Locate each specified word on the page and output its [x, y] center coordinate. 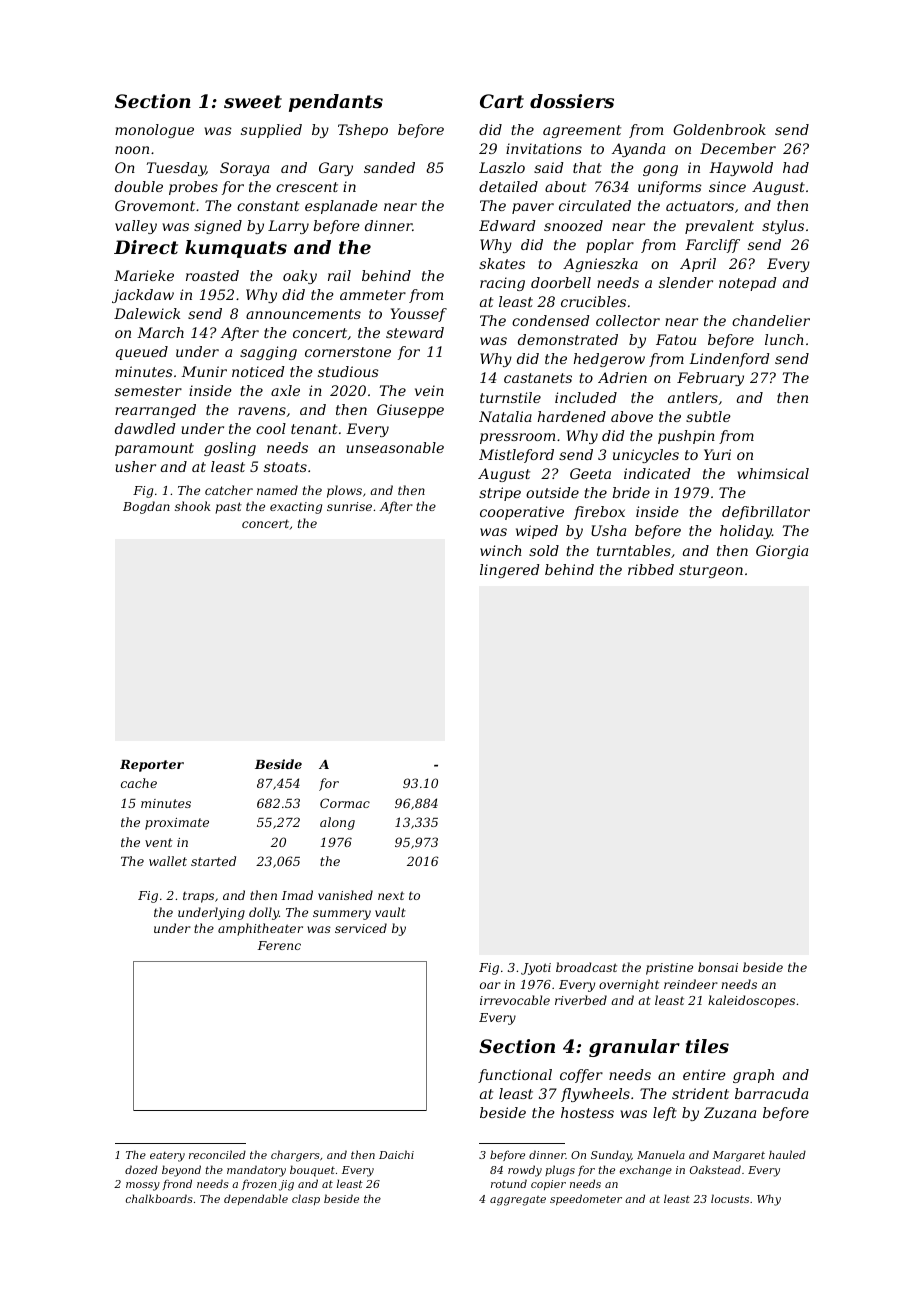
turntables [634, 550]
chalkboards [159, 1198]
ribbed [651, 569]
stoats [285, 467]
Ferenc [279, 945]
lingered [510, 571]
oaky [300, 277]
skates [502, 263]
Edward [507, 225]
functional [515, 1076]
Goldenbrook [719, 129]
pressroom [517, 438]
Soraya [244, 169]
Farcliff [712, 246]
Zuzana [730, 1113]
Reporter [152, 766]
